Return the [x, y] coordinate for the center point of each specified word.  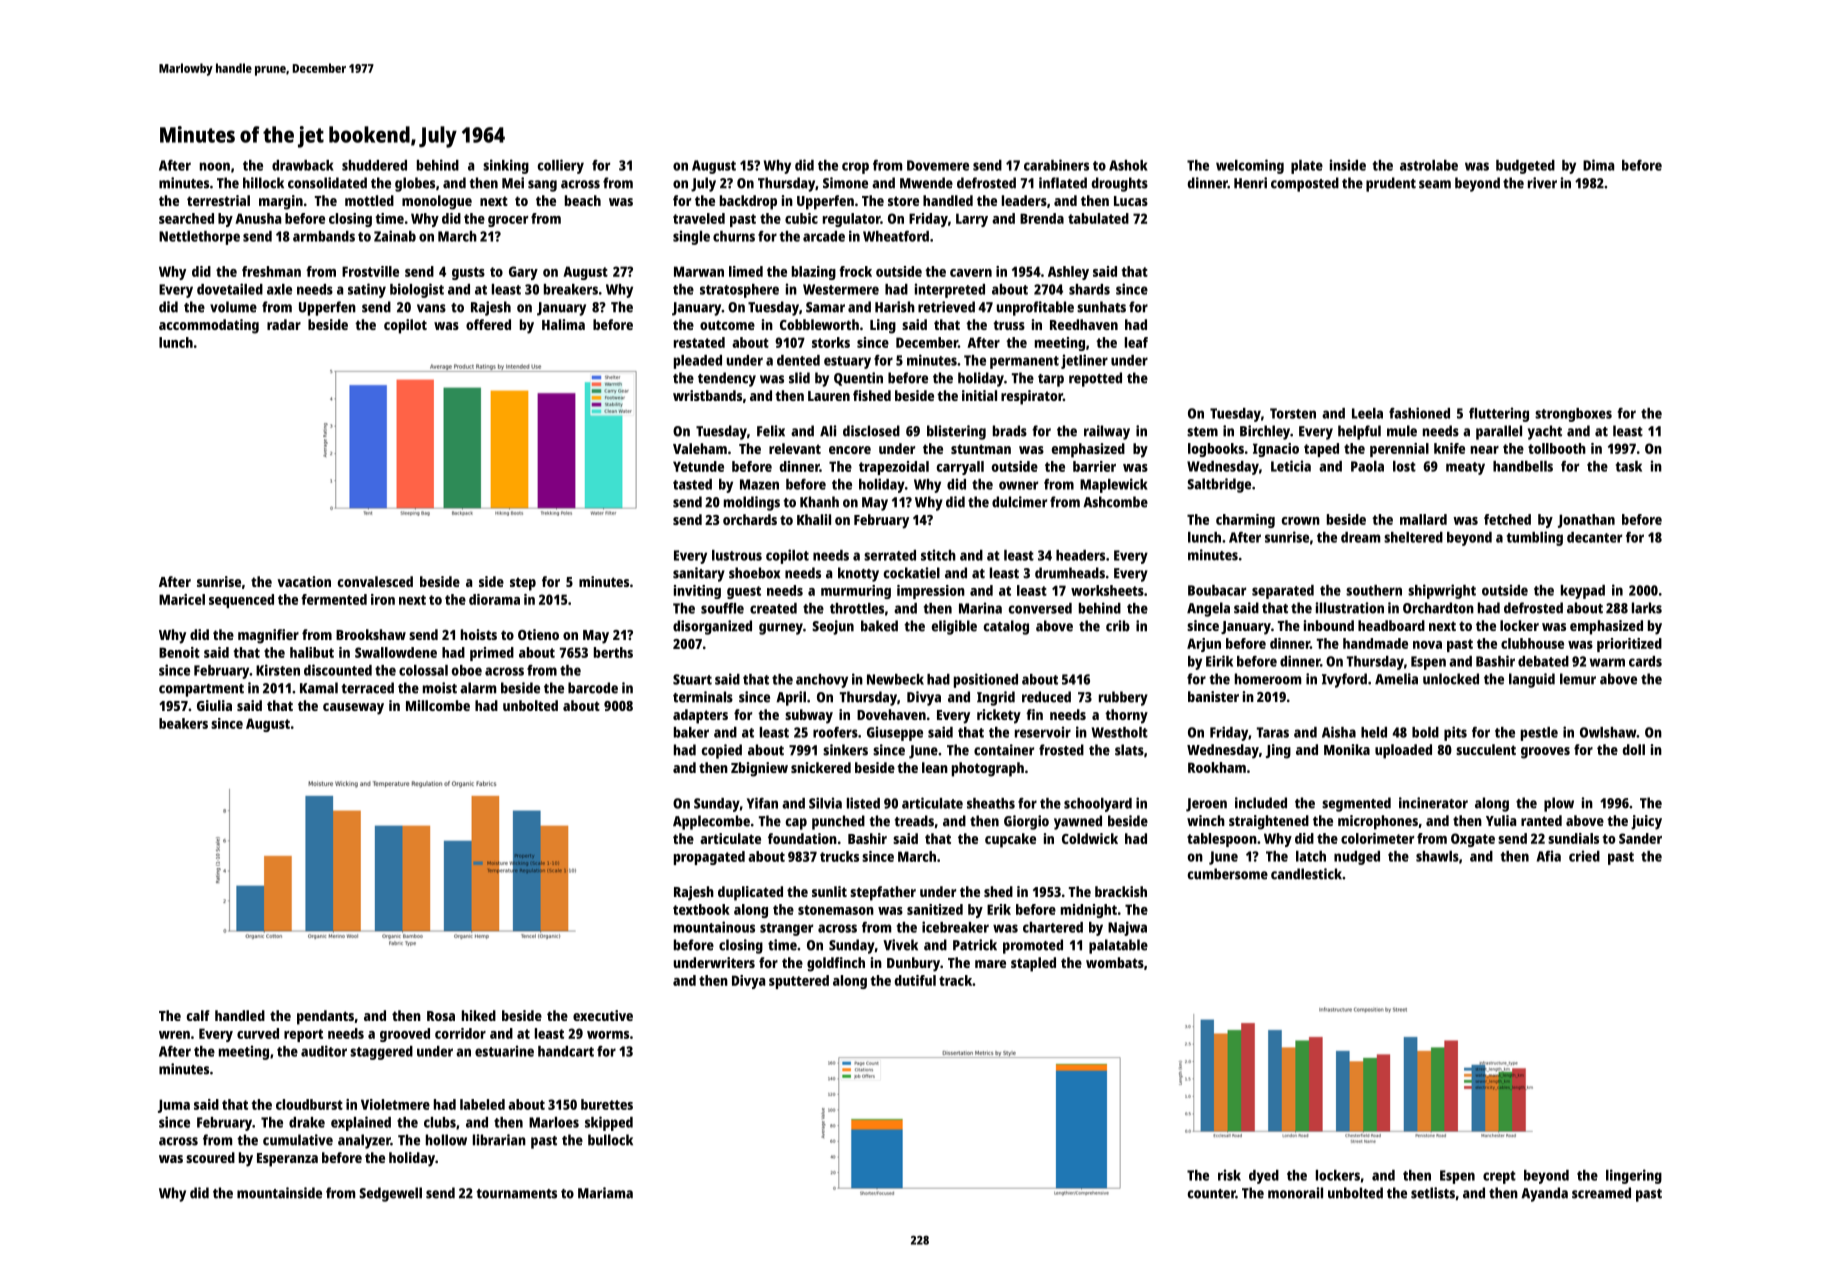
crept [1499, 1177]
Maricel [182, 599]
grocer [508, 221]
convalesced [375, 581]
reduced [1046, 697]
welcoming [1250, 166]
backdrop [748, 202]
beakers [183, 723]
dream [1360, 537]
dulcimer [1019, 502]
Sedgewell [390, 1194]
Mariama [605, 1193]
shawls [1437, 856]
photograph [988, 769]
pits [1455, 733]
